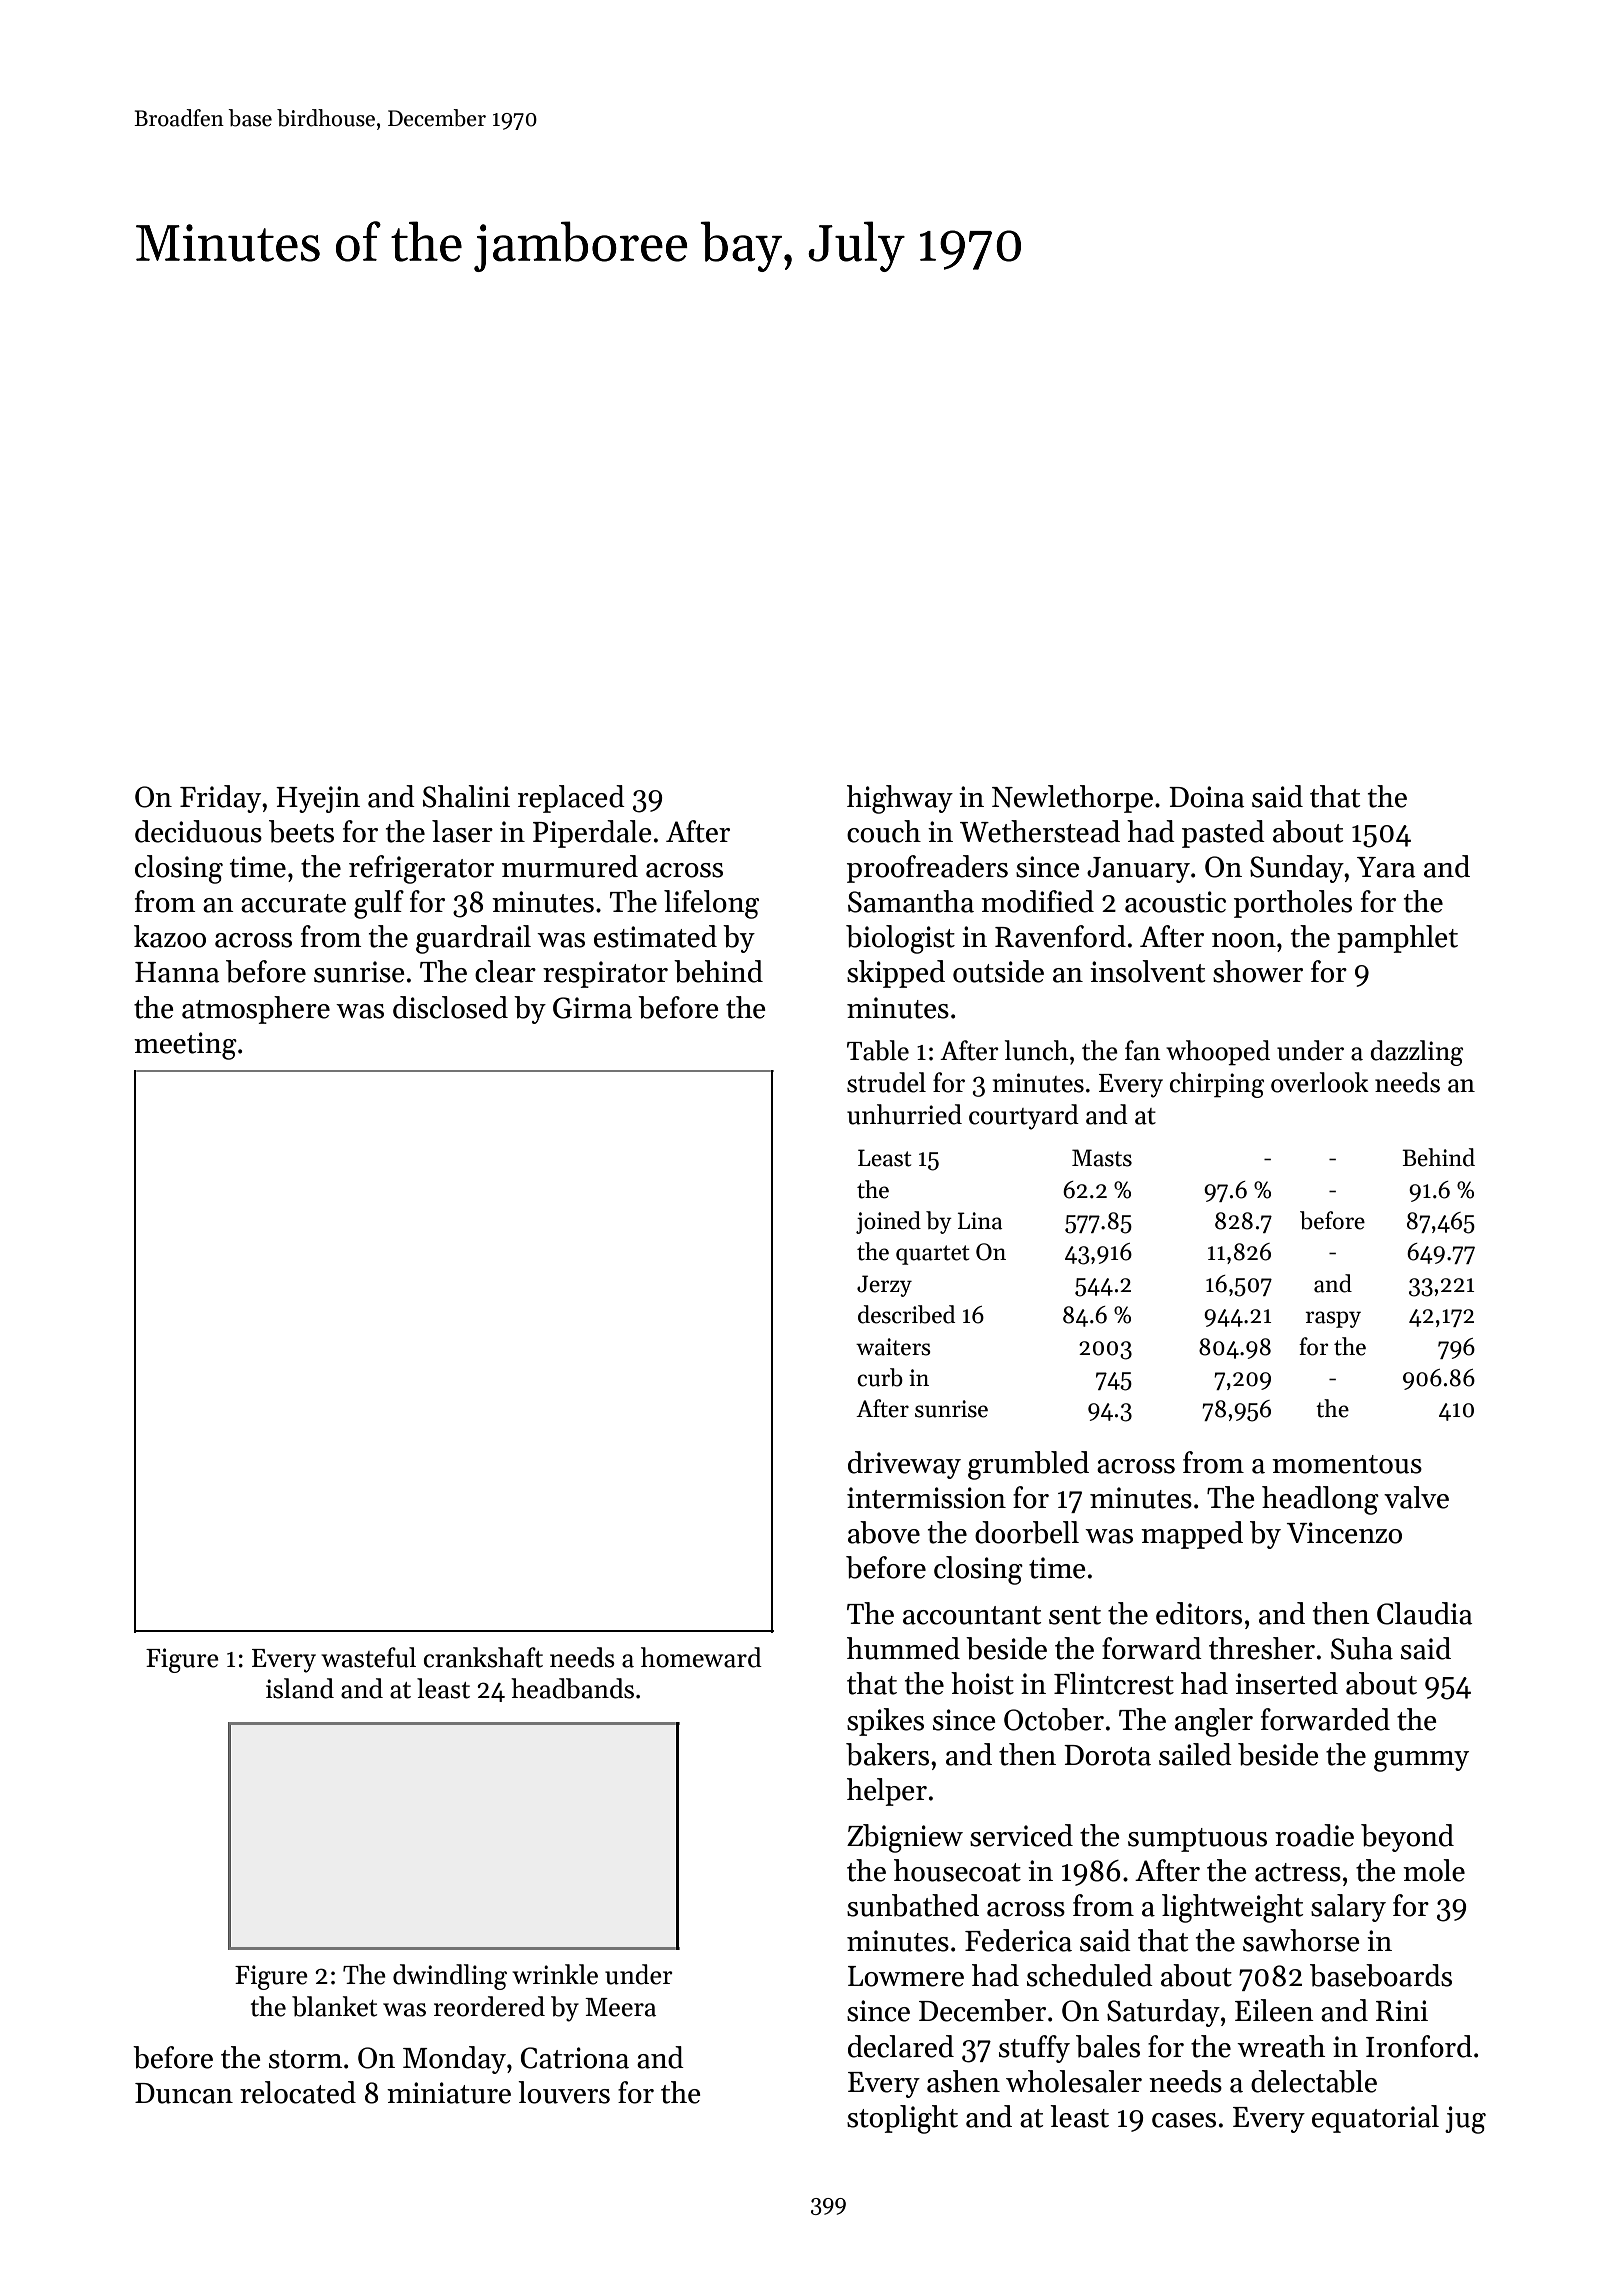 Image resolution: width=1620 pixels, height=2292 pixels. I want to click on relocated, so click(298, 2092).
